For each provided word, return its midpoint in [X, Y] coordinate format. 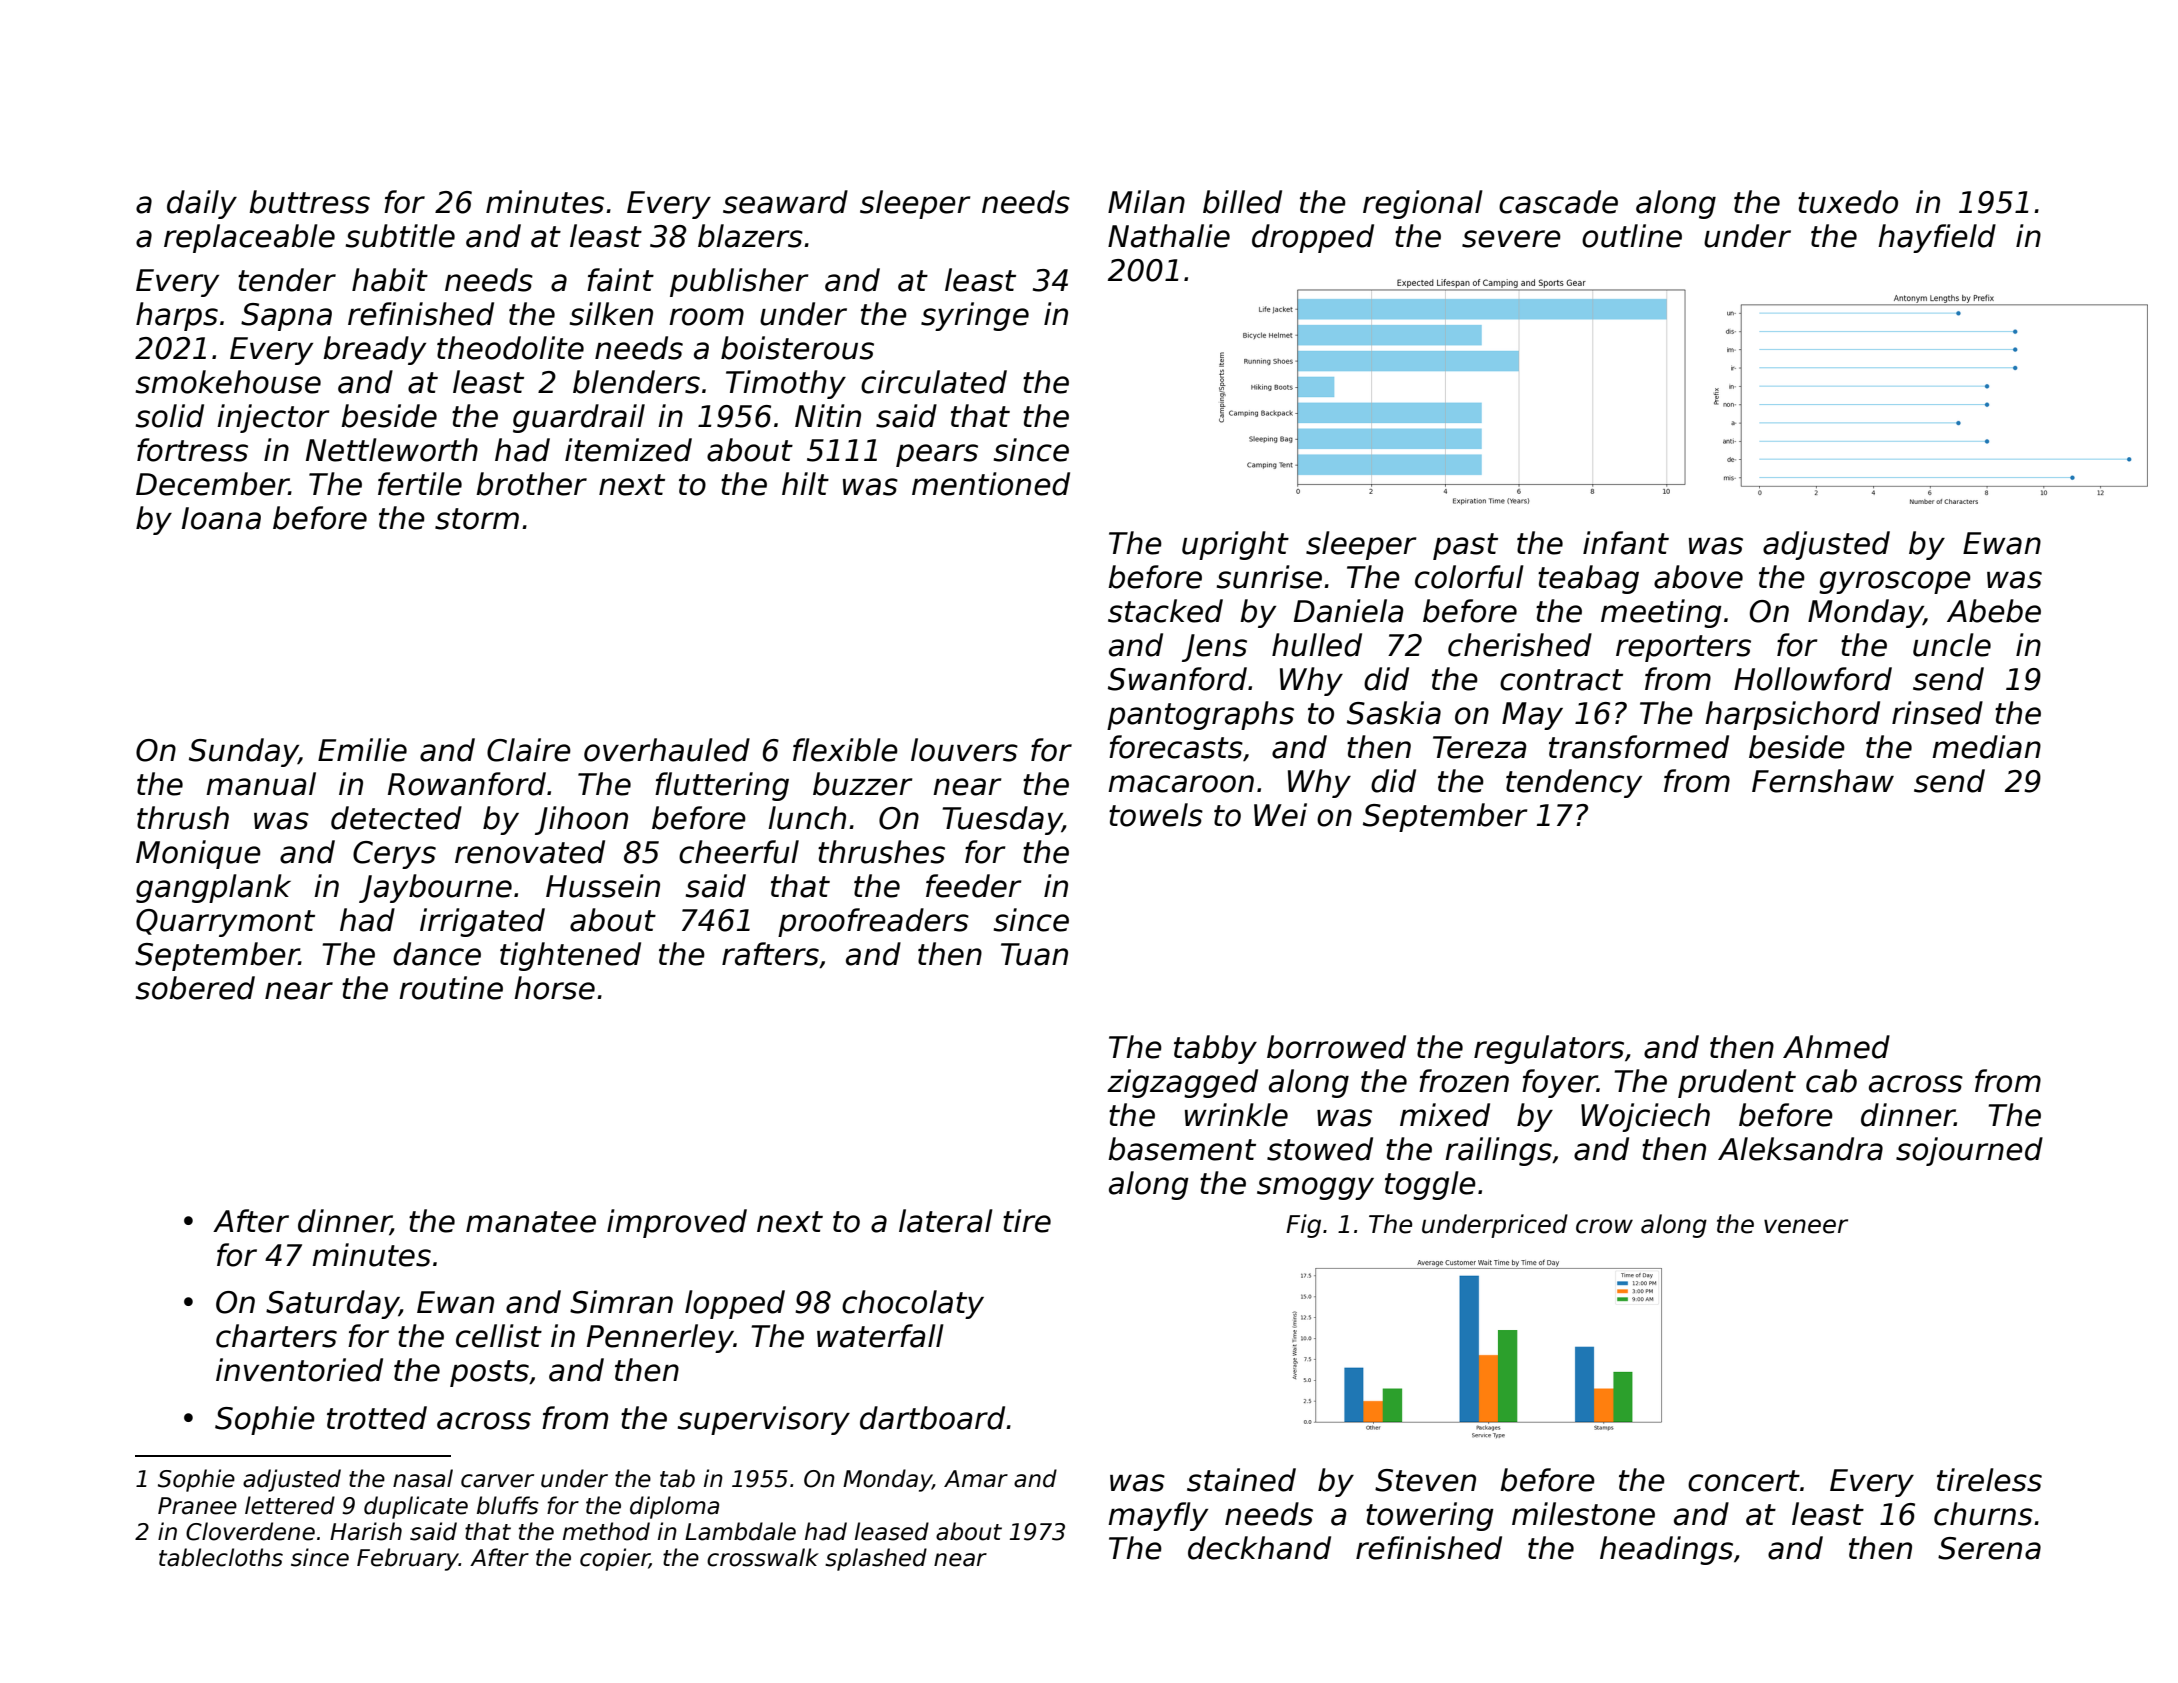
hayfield [1937, 238]
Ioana [221, 518]
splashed [876, 1559]
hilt [805, 483]
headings [1666, 1550]
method [606, 1531]
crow [1604, 1226]
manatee [531, 1222]
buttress [309, 202]
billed [1242, 202]
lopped [735, 1304]
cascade [1558, 202]
